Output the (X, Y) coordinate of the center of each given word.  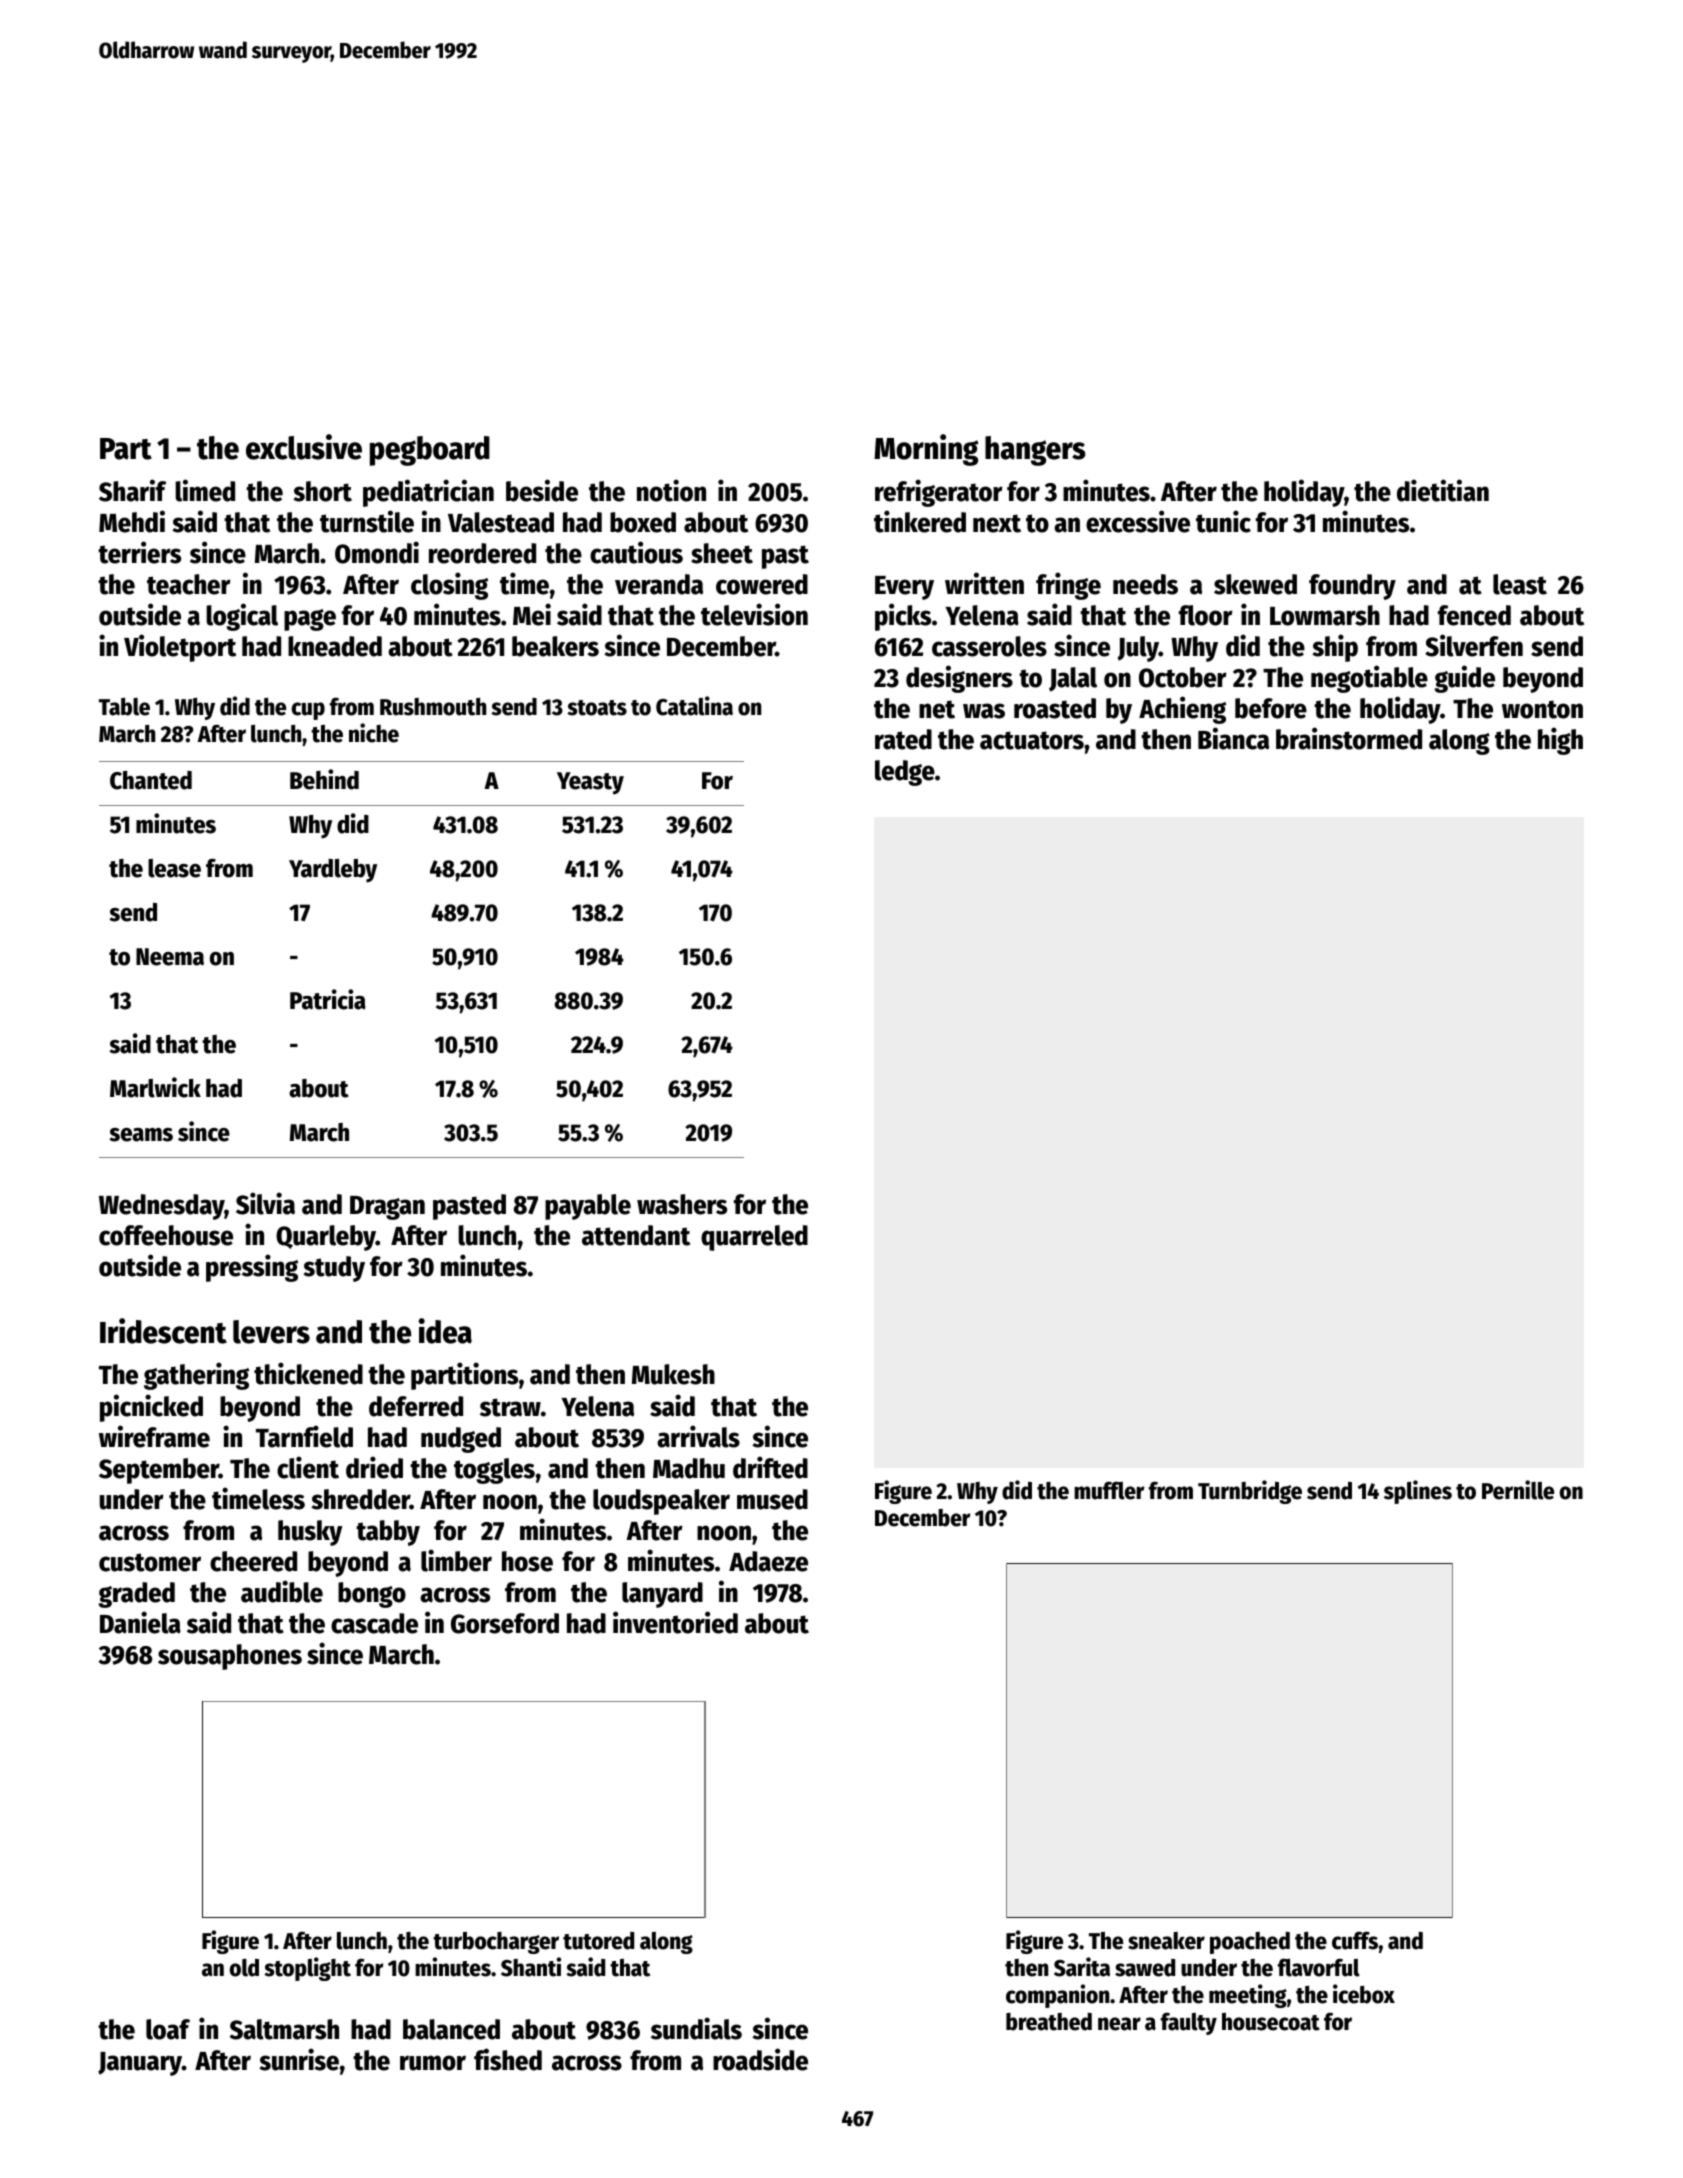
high (1560, 741)
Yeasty (590, 783)
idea (445, 1331)
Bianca (1233, 738)
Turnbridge (1250, 1492)
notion (671, 490)
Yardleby (333, 871)
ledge (905, 773)
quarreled (754, 1238)
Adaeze (768, 1561)
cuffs (1355, 1940)
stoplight (307, 1969)
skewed (1255, 584)
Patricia (328, 999)
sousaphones (230, 1657)
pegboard (430, 451)
